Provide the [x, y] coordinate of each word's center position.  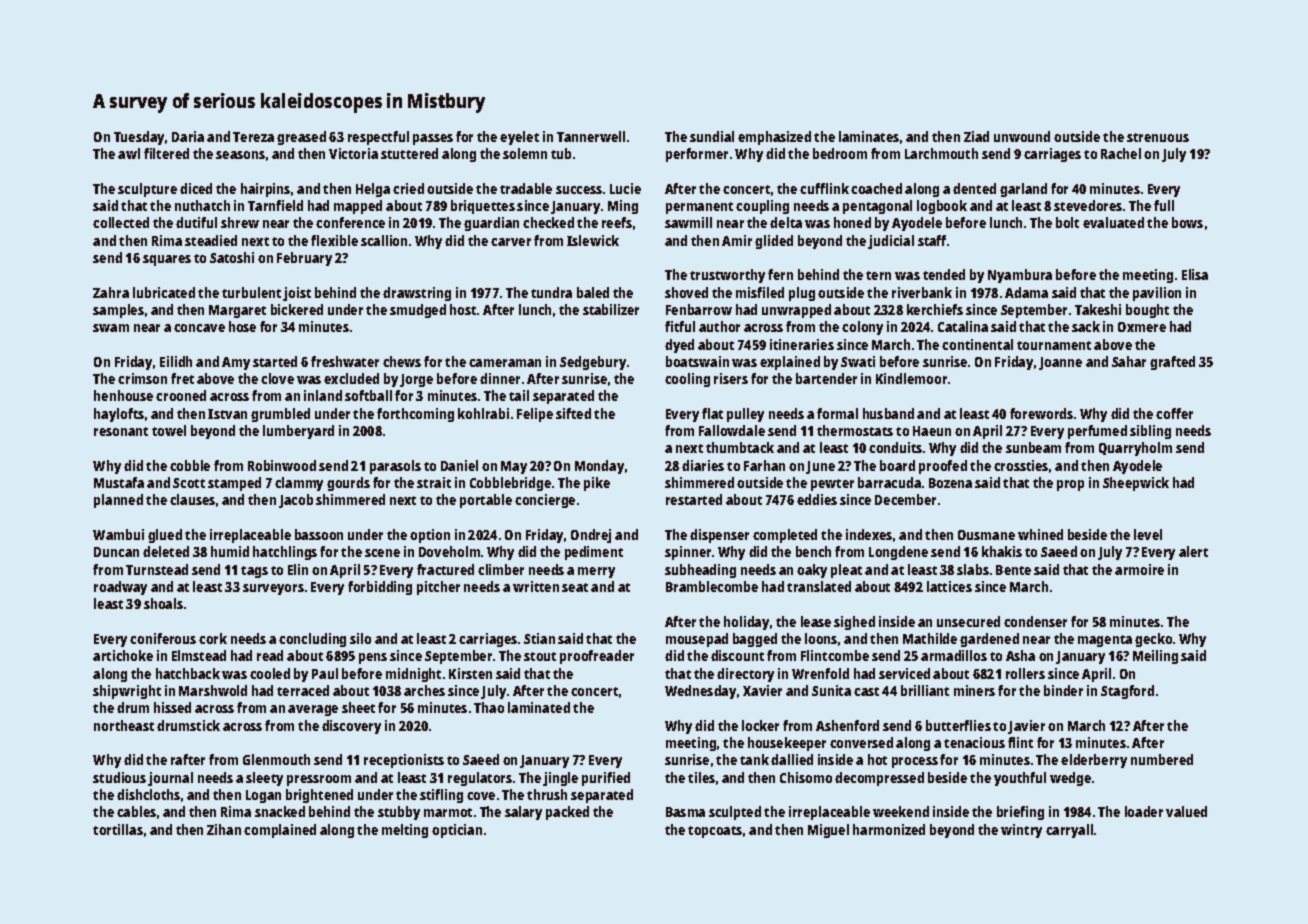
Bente [1013, 570]
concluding [312, 640]
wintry [1021, 831]
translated [819, 586]
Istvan [227, 414]
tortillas [118, 829]
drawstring [417, 294]
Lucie [625, 188]
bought [1147, 311]
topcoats [715, 832]
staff [932, 240]
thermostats [855, 430]
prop [1070, 485]
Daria [188, 136]
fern [780, 274]
